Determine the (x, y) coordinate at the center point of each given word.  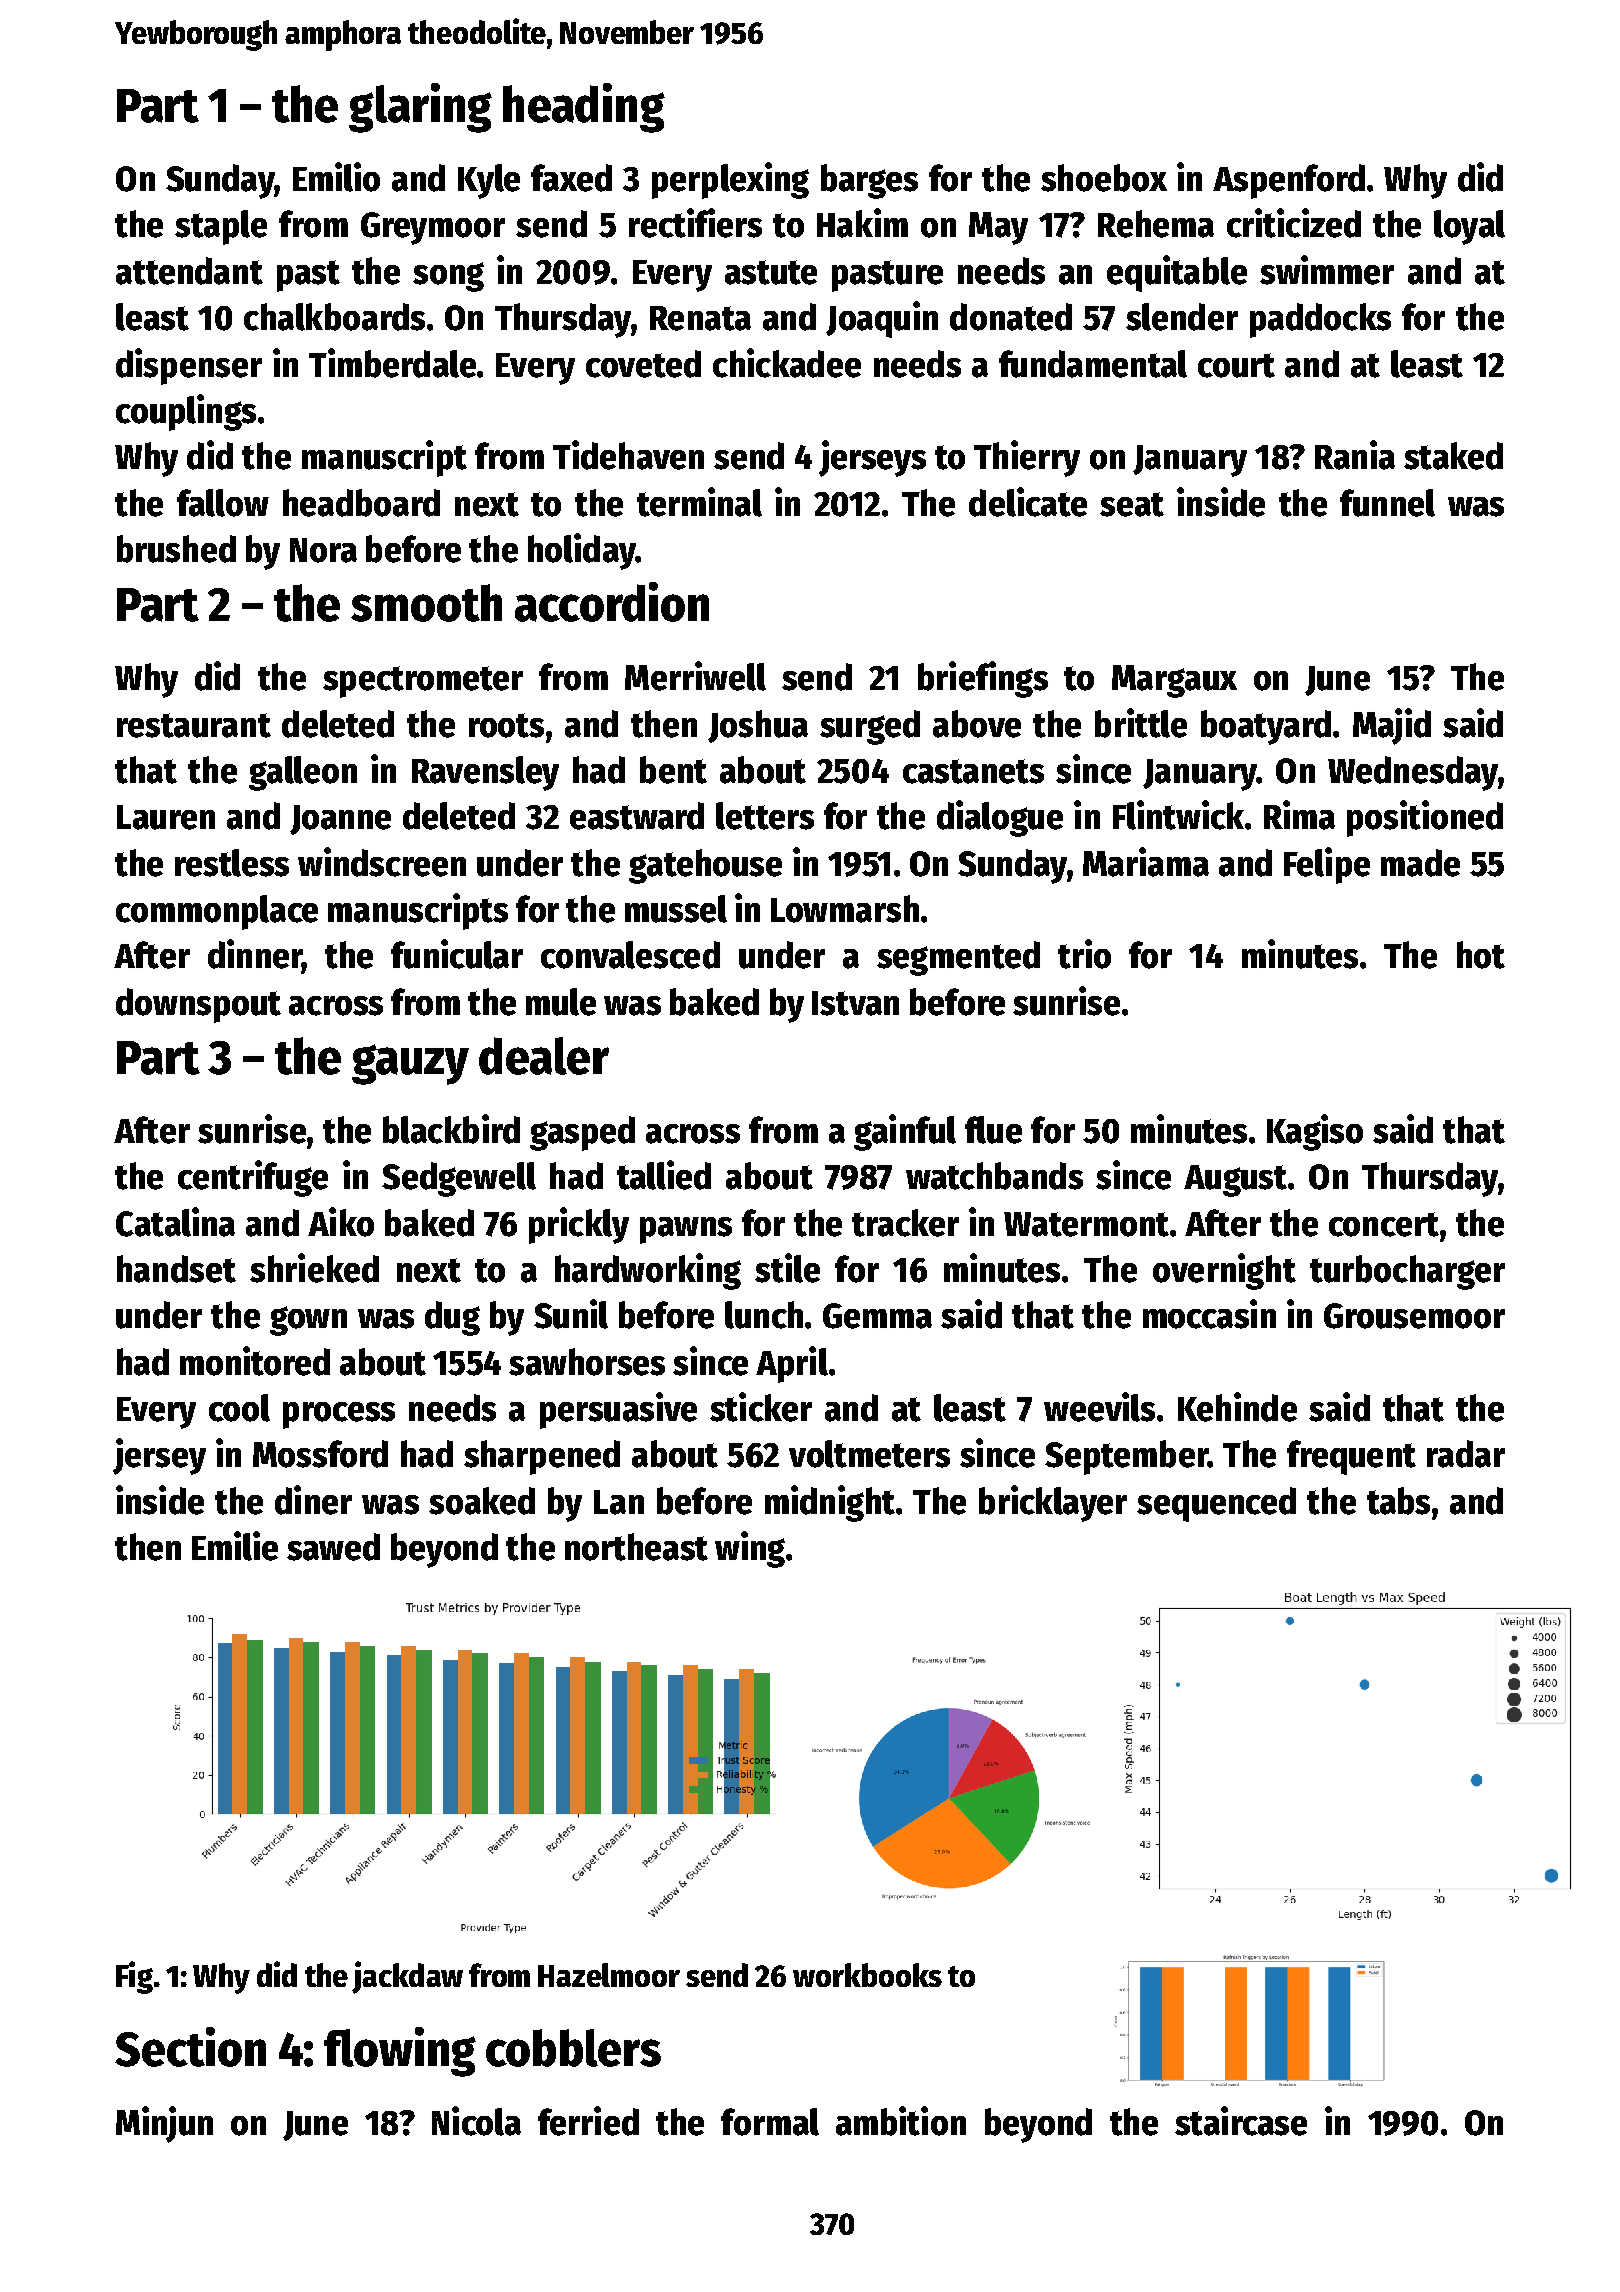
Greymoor (433, 228)
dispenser (189, 366)
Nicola (476, 2121)
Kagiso (1315, 1132)
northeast (636, 1547)
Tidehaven (628, 455)
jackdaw (407, 1977)
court (1236, 365)
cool (239, 1408)
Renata (700, 318)
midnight (830, 1503)
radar (1466, 1454)
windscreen (382, 862)
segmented (958, 958)
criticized (1294, 223)
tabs (1398, 1501)
